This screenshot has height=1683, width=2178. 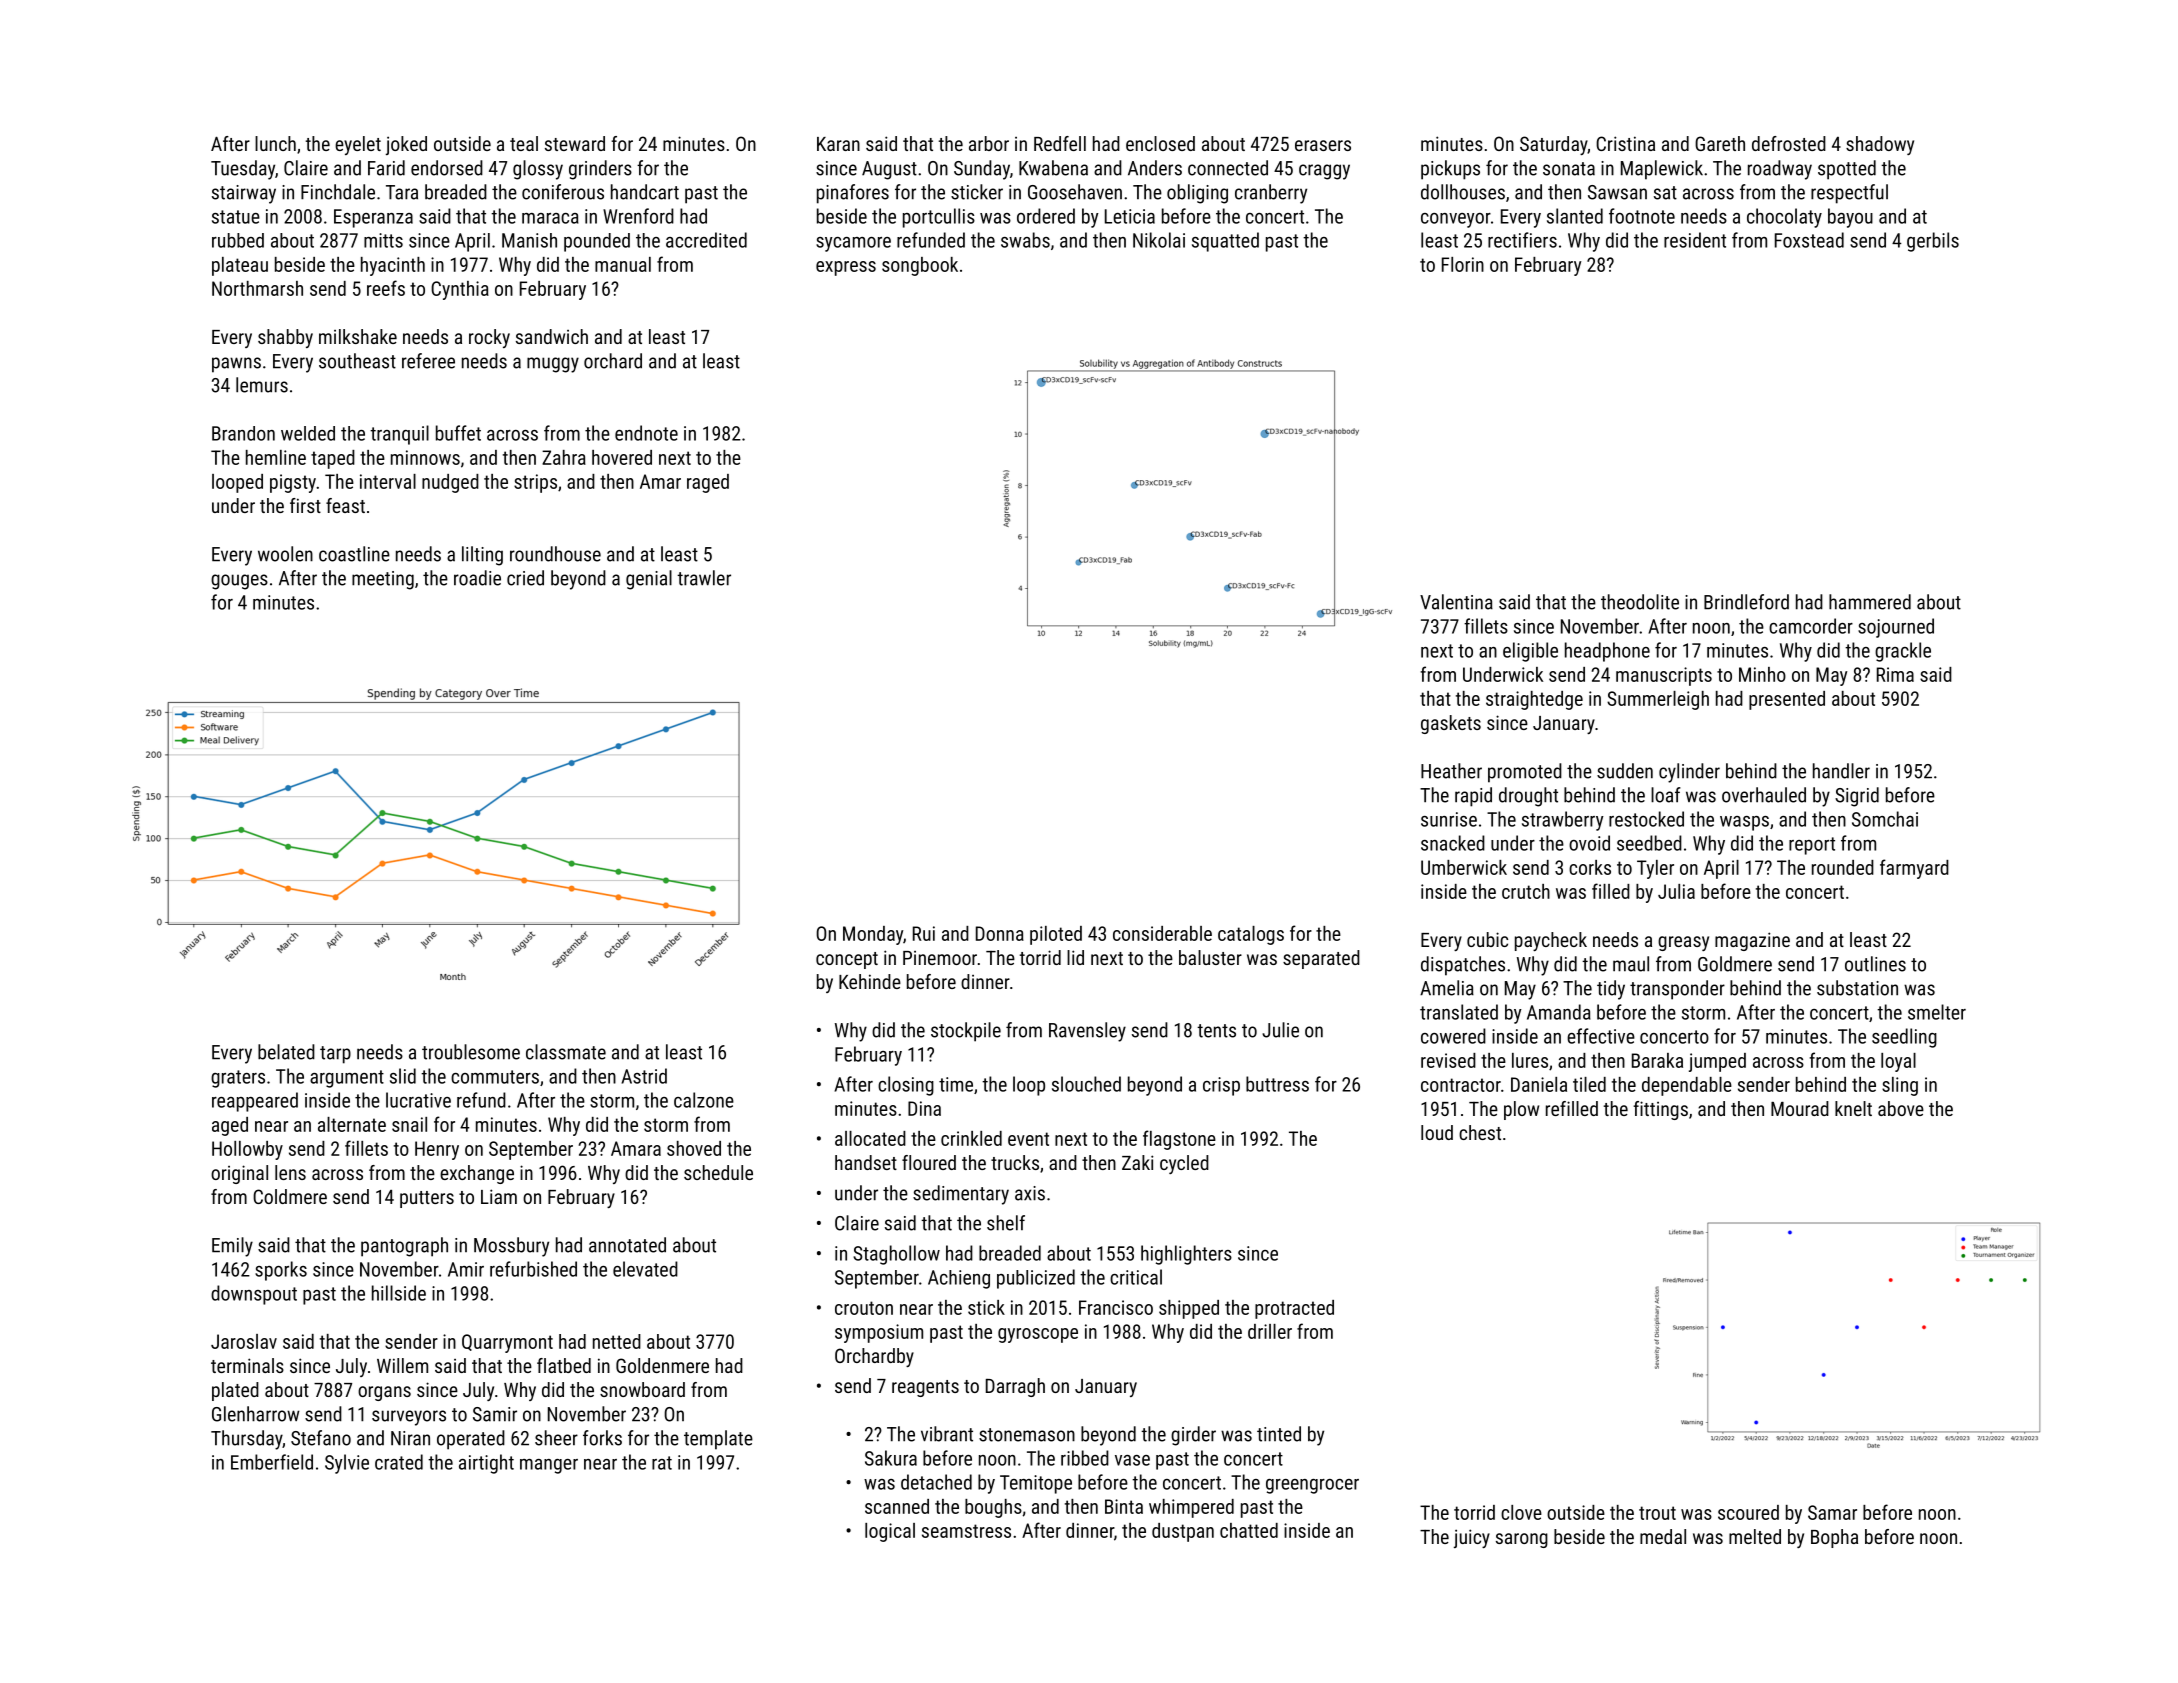 I want to click on Valentina, so click(x=1456, y=602).
